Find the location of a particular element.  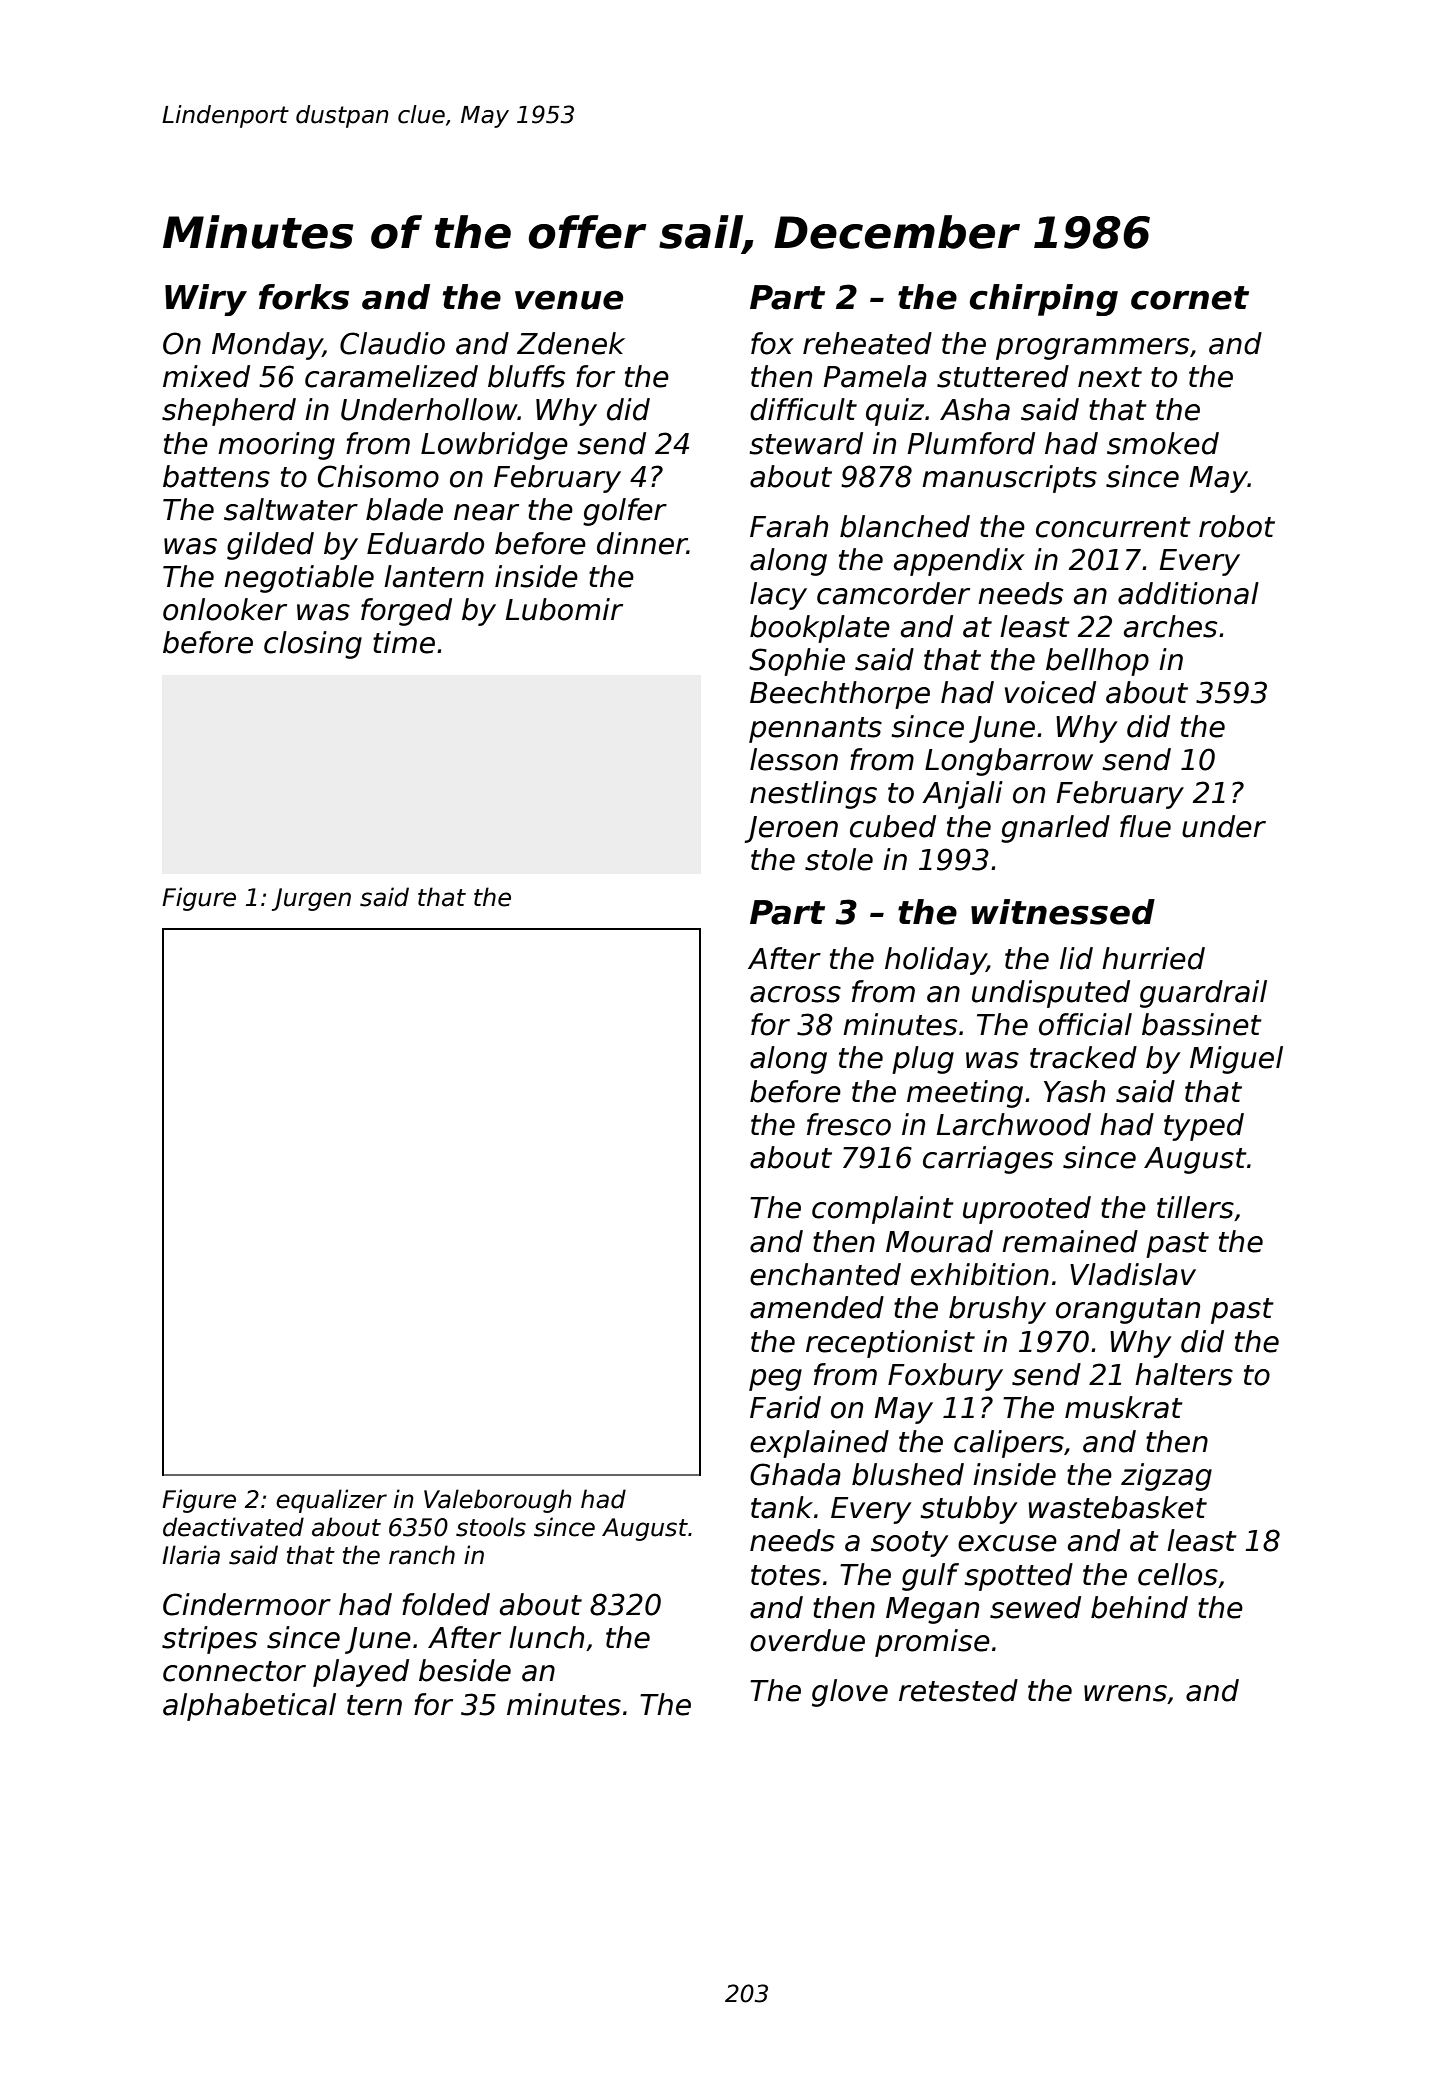

onlooker is located at coordinates (225, 609).
